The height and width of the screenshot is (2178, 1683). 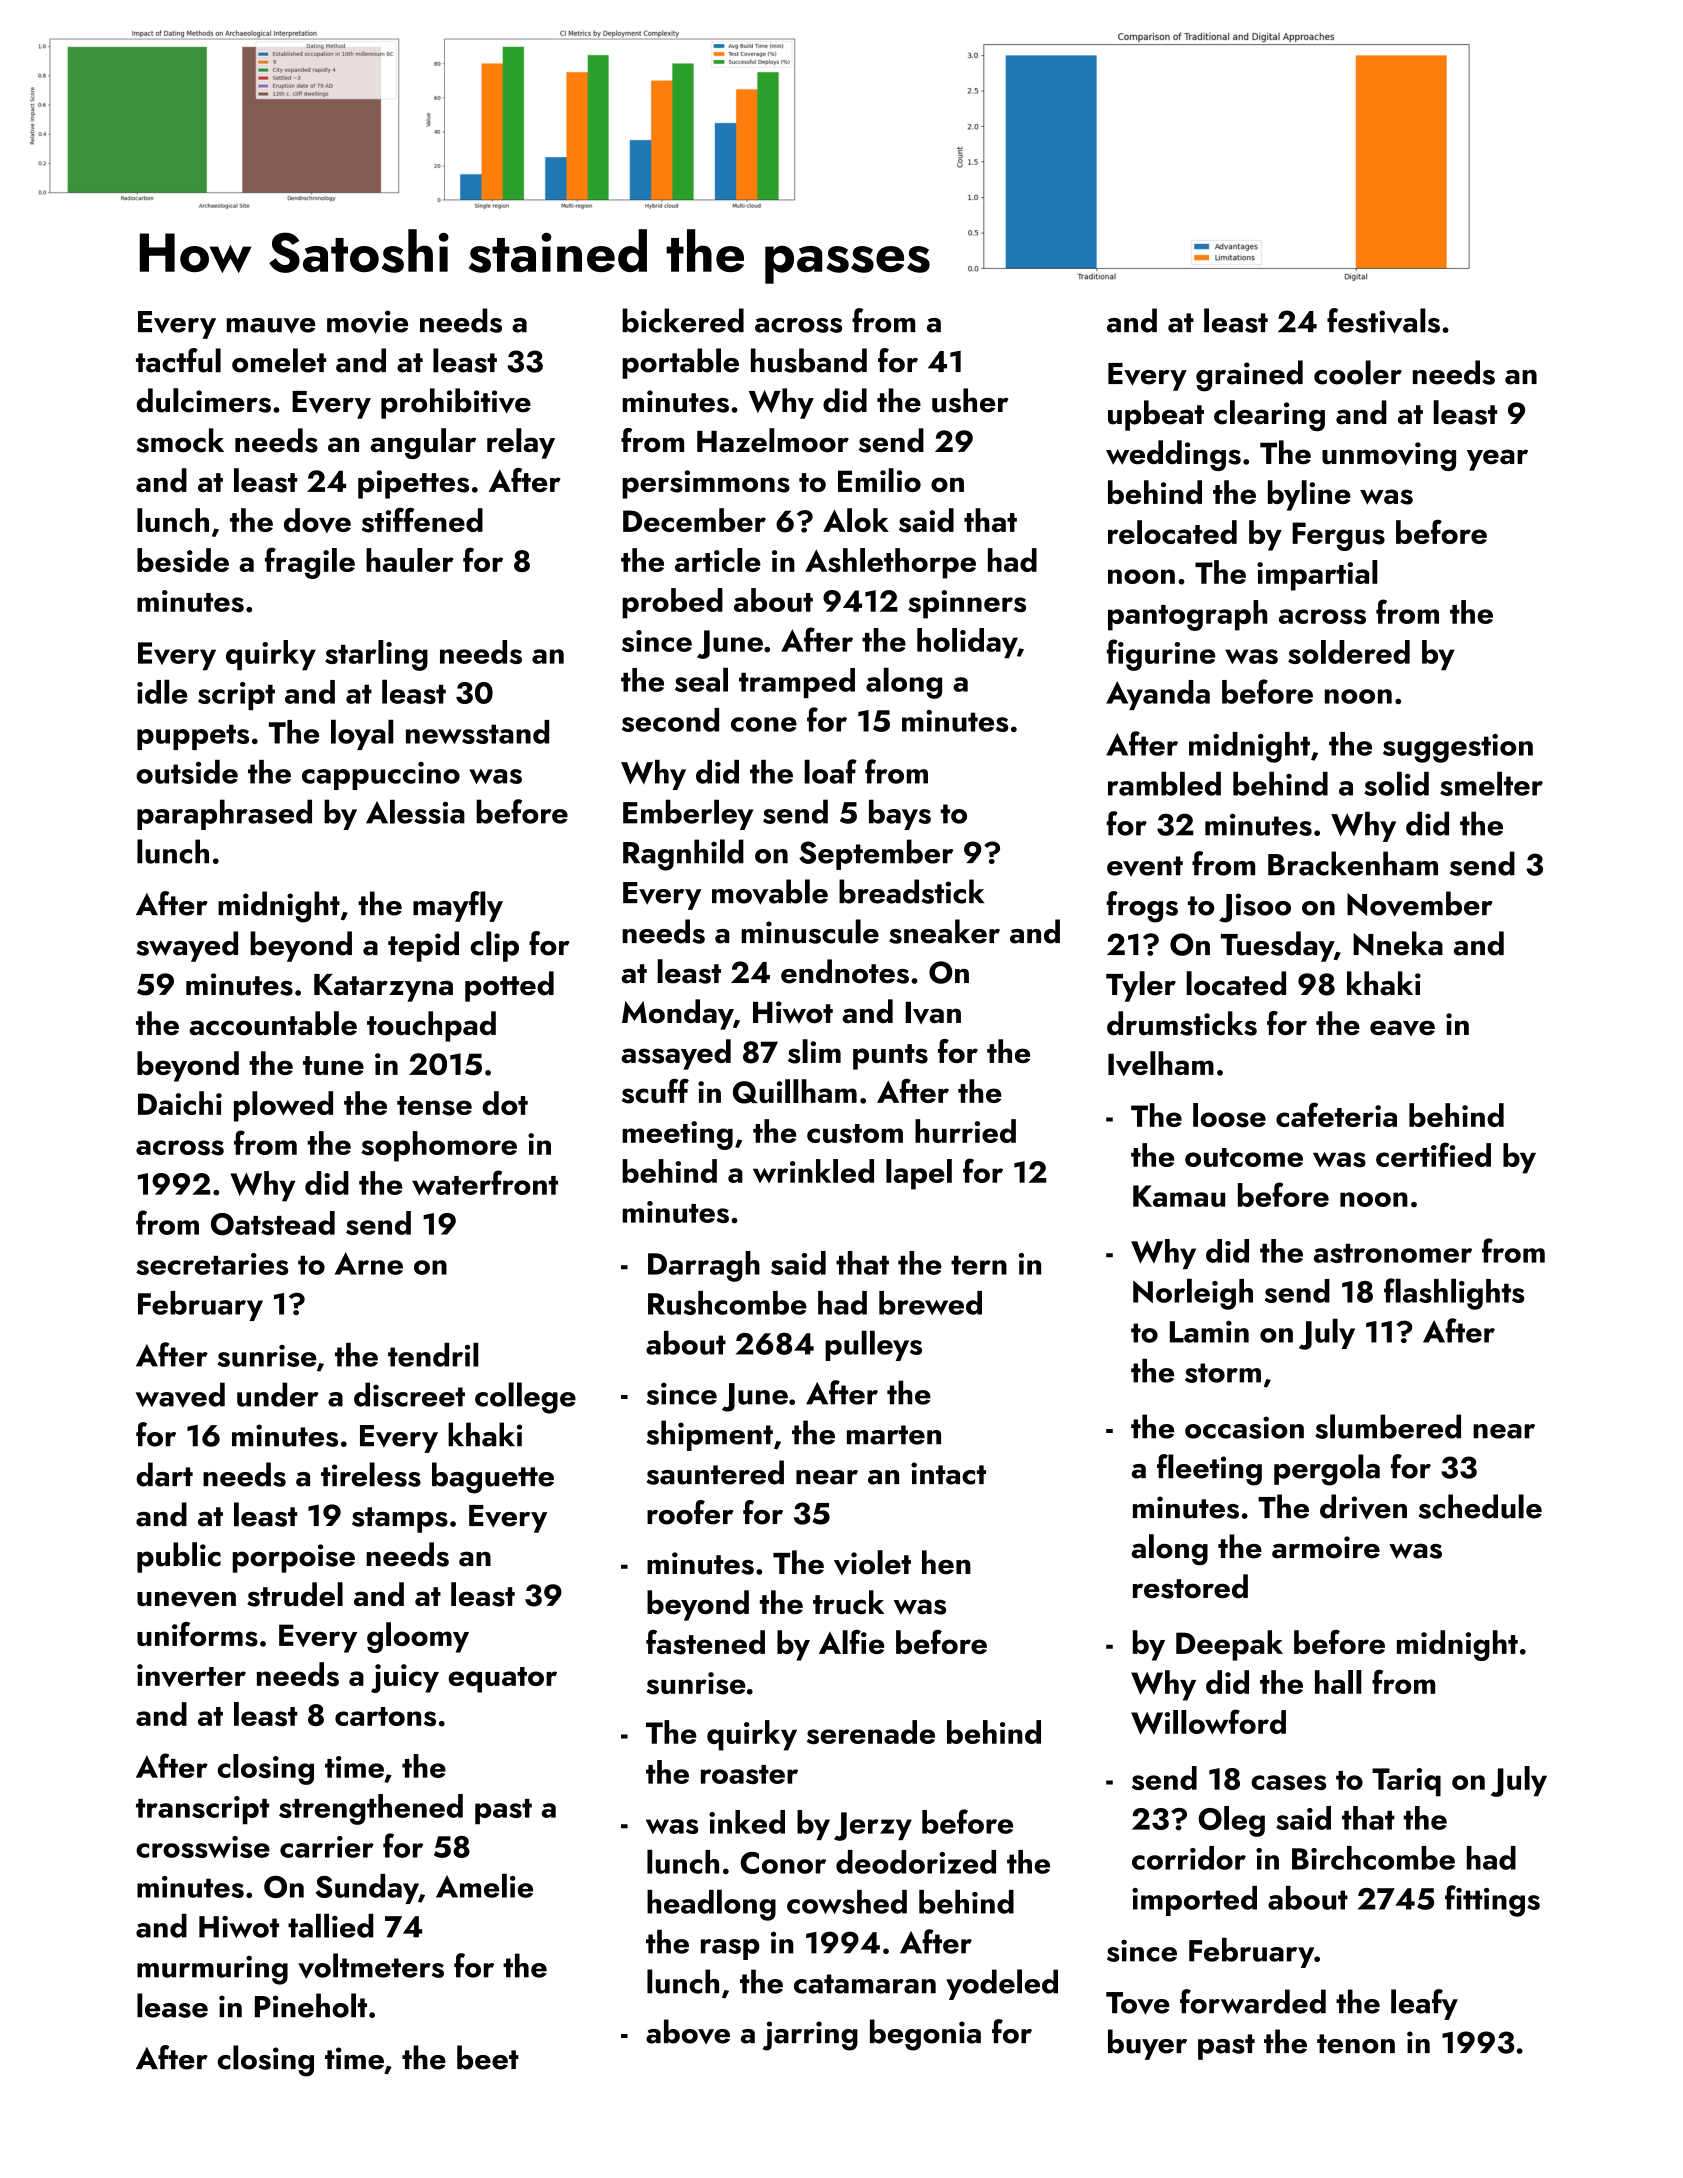 I want to click on dove, so click(x=317, y=520).
